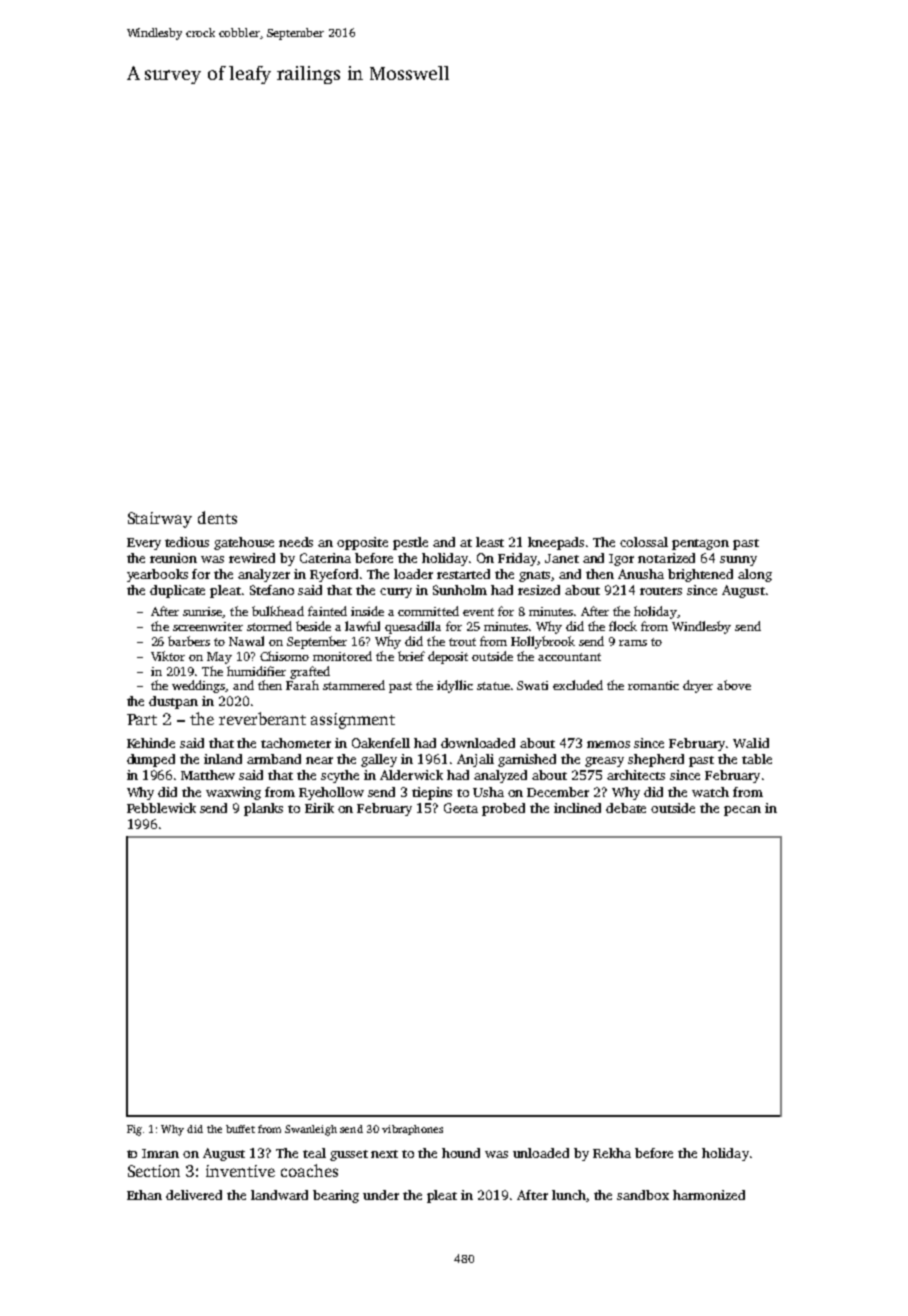 The width and height of the screenshot is (908, 1316). Describe the element at coordinates (734, 685) in the screenshot. I see `above` at that location.
